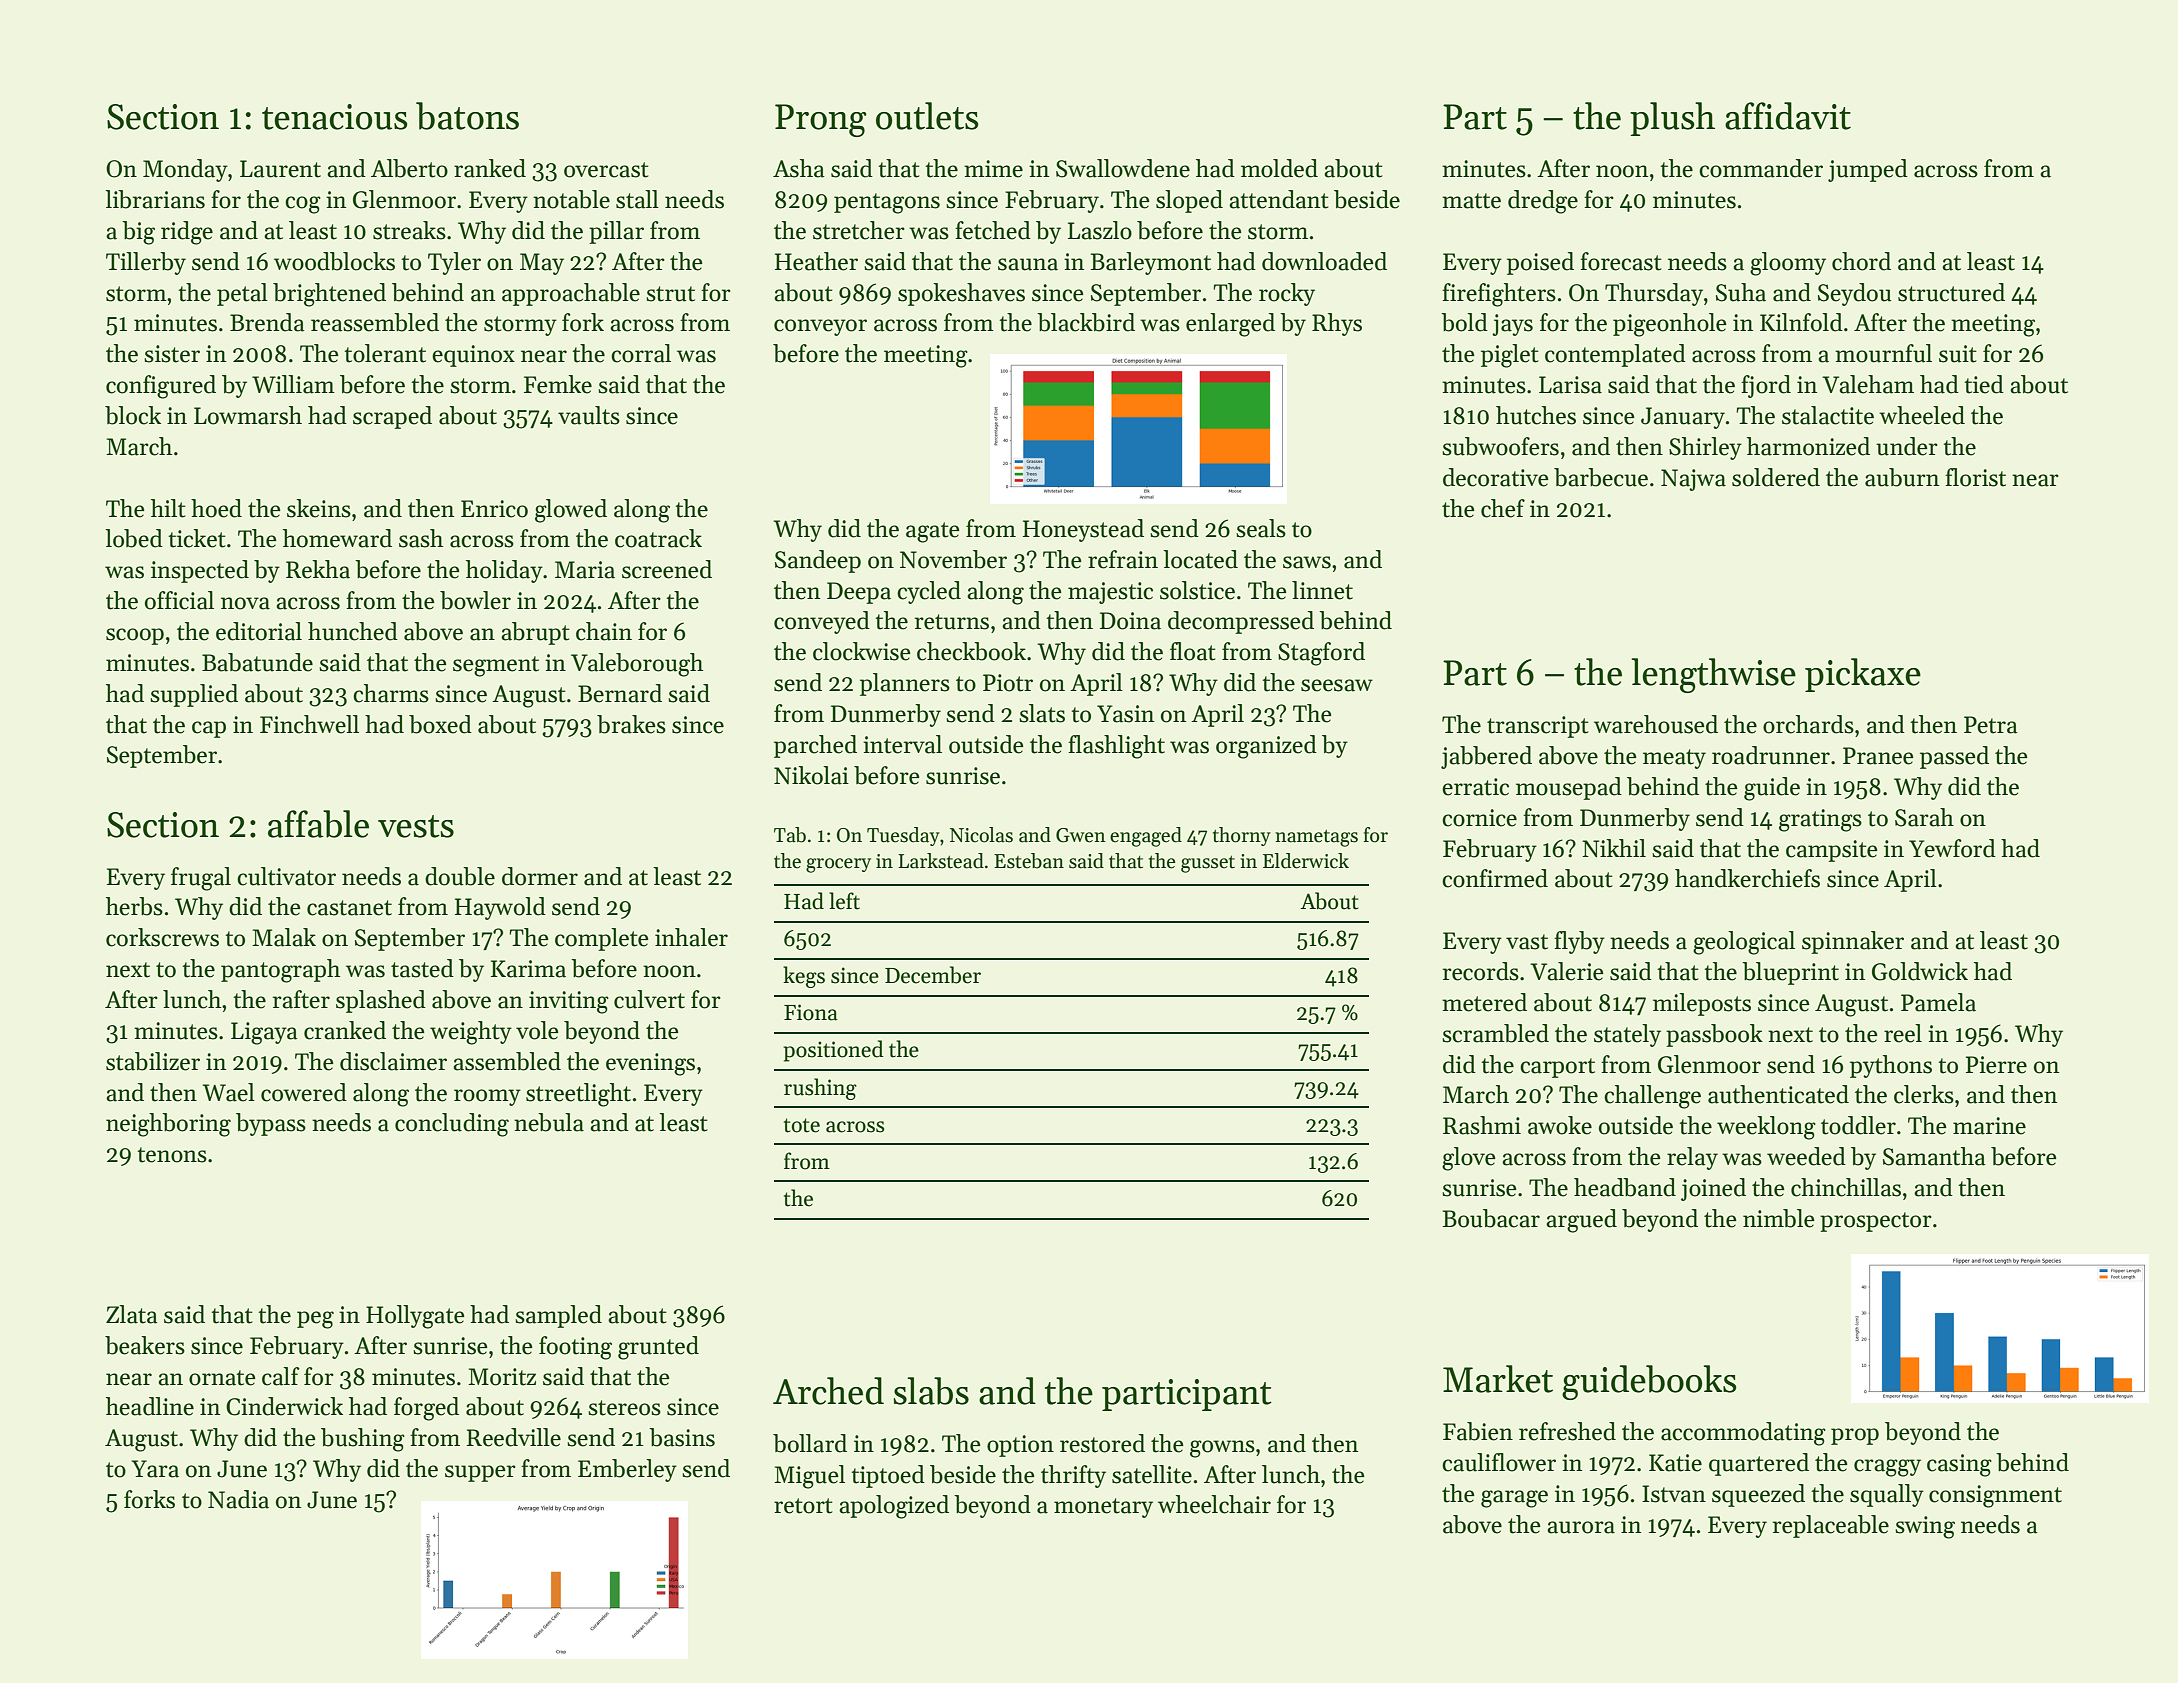 The width and height of the screenshot is (2178, 1683). I want to click on florist, so click(1975, 477).
